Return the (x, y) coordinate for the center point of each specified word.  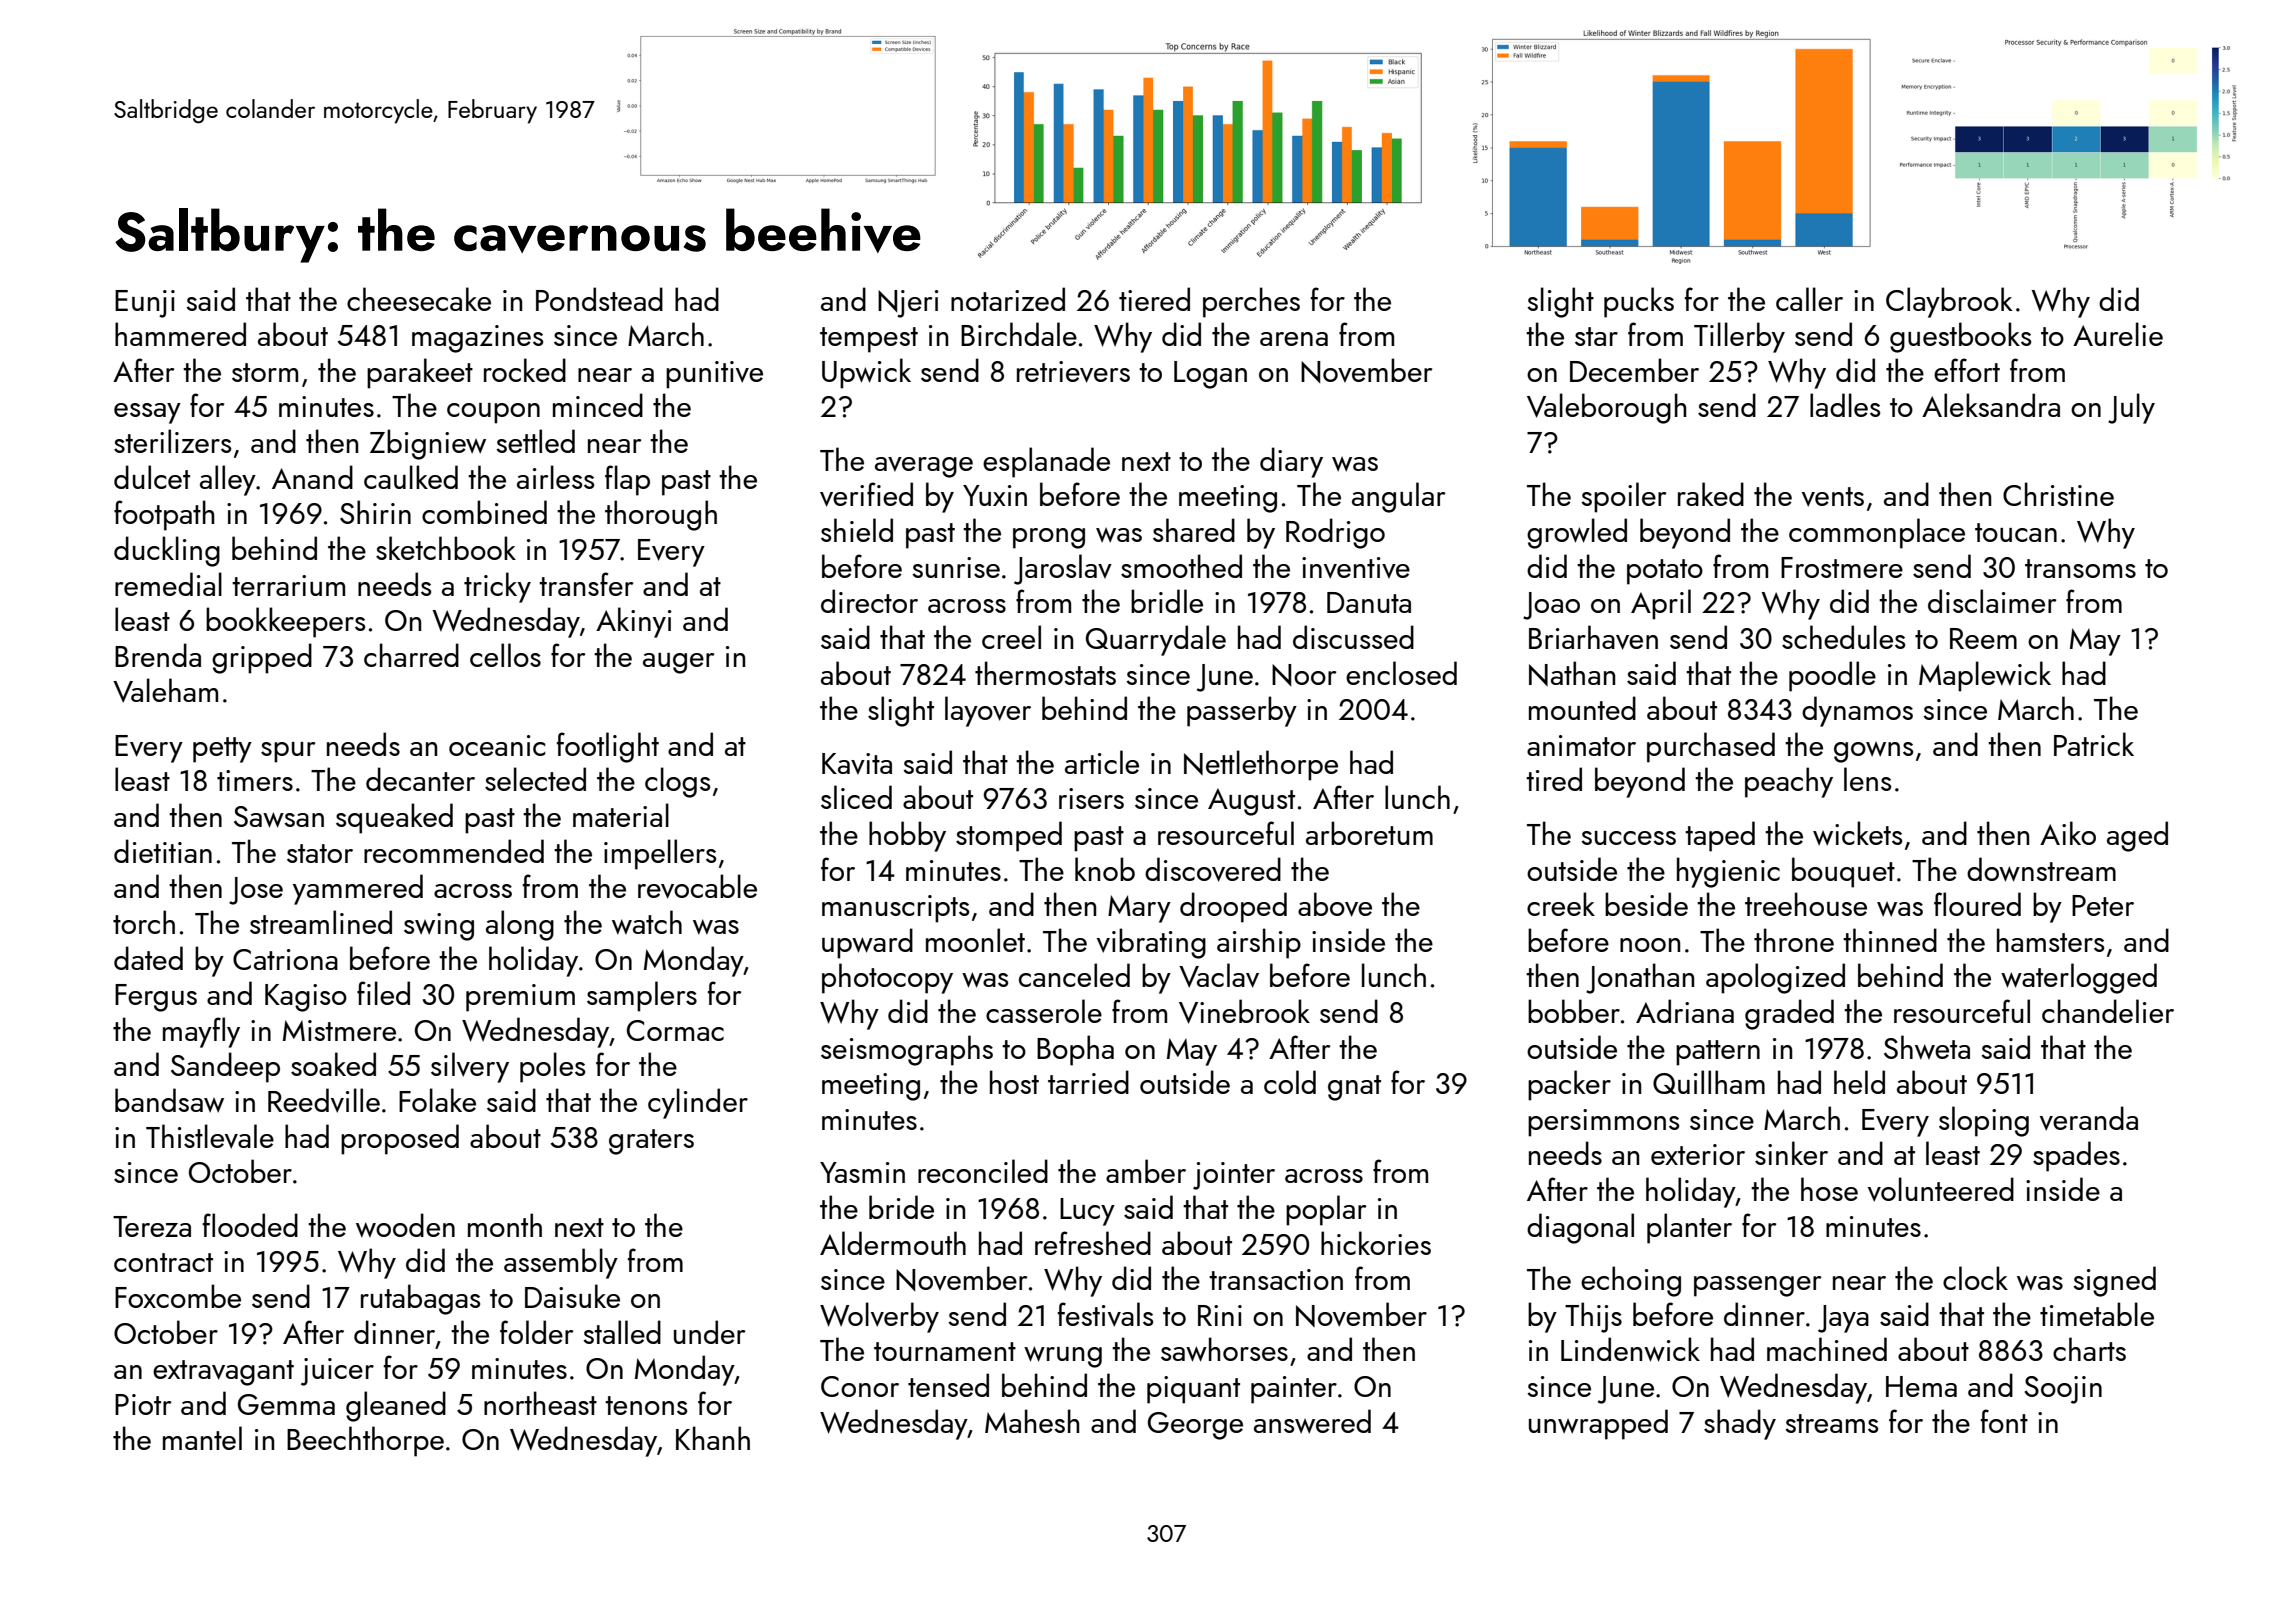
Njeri (908, 304)
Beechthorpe (365, 1441)
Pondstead (599, 299)
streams (1831, 1423)
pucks (1639, 302)
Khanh (713, 1438)
